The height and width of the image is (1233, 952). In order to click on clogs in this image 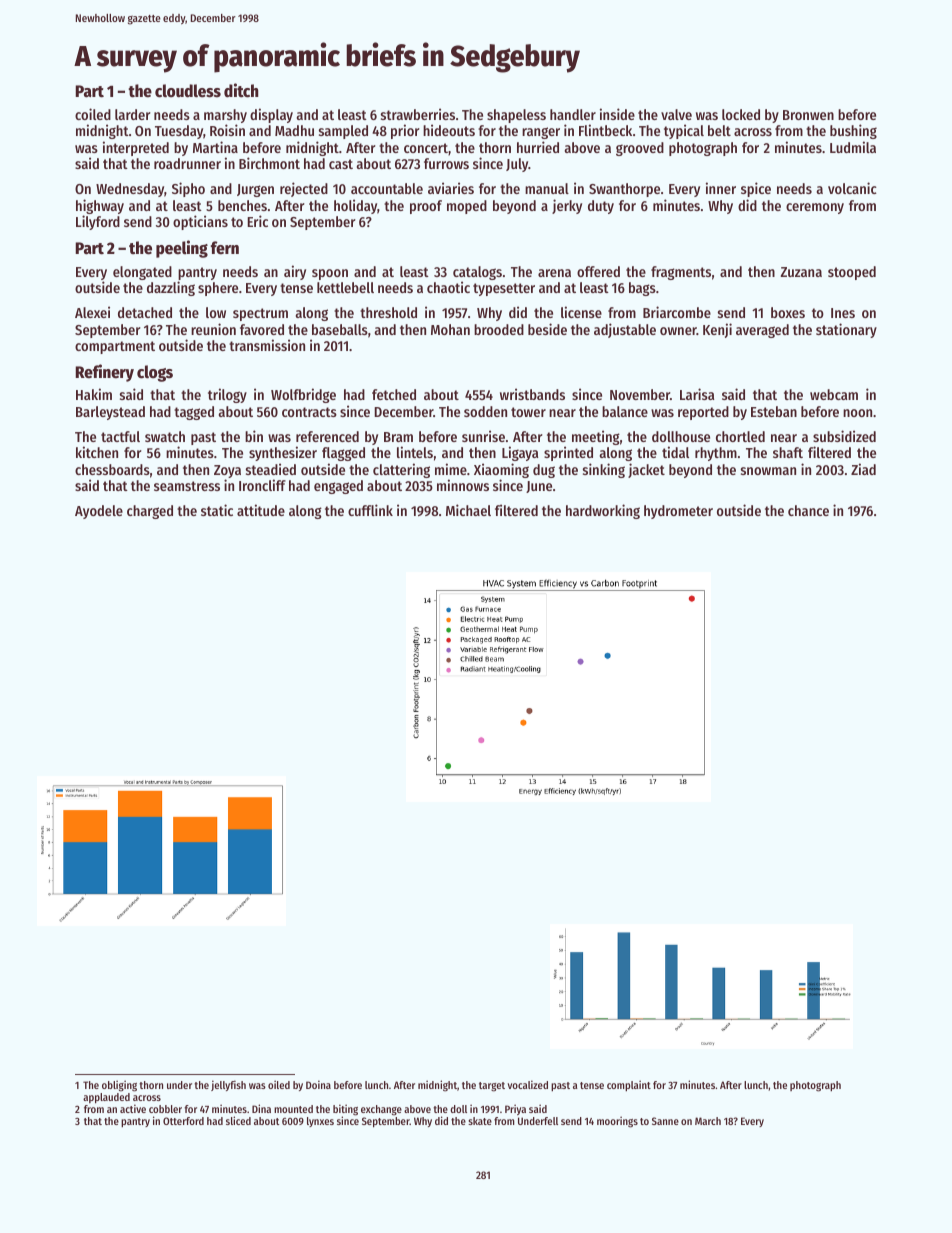, I will do `click(155, 373)`.
